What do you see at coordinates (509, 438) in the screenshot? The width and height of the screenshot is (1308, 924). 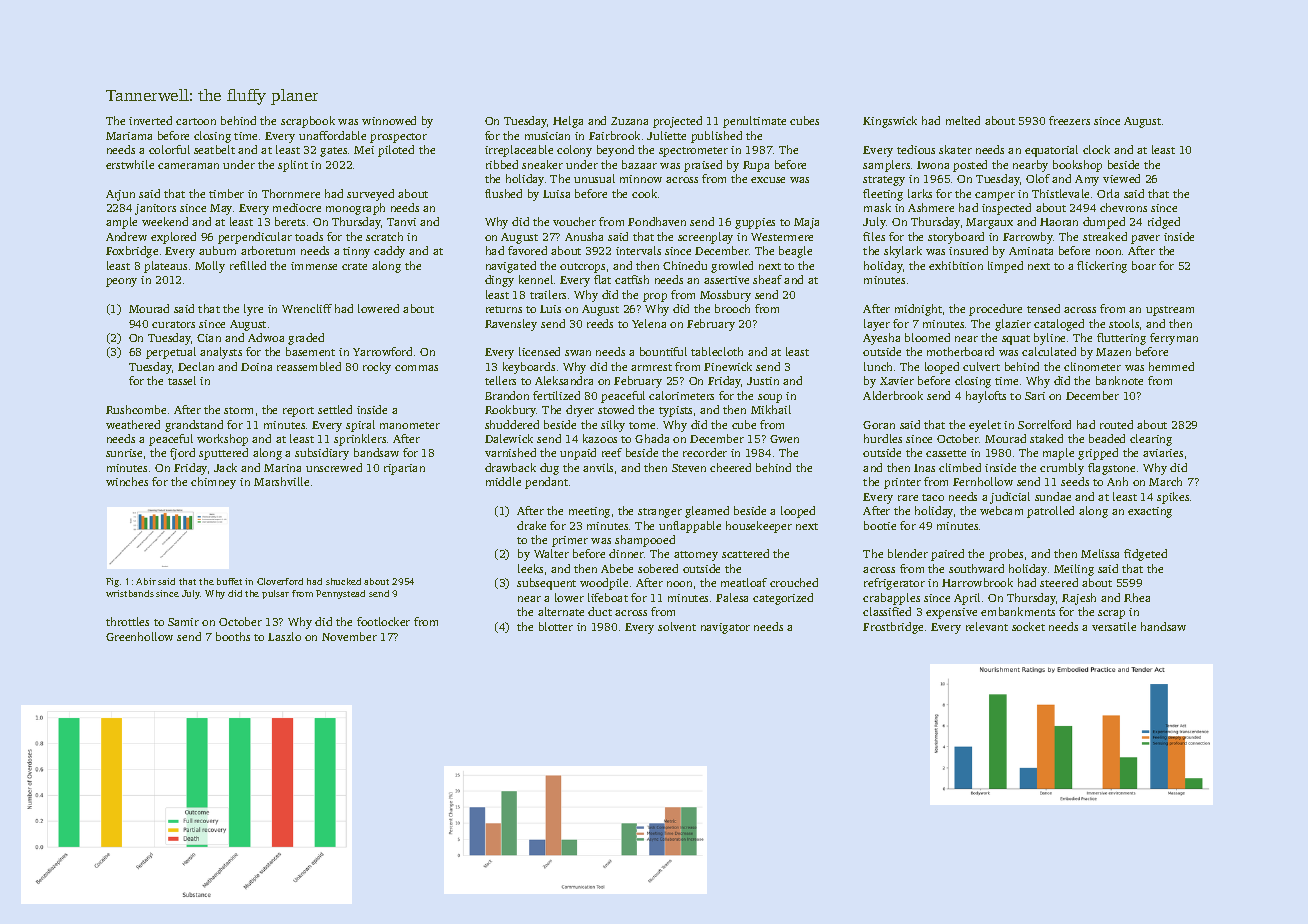 I see `Dalewick` at bounding box center [509, 438].
